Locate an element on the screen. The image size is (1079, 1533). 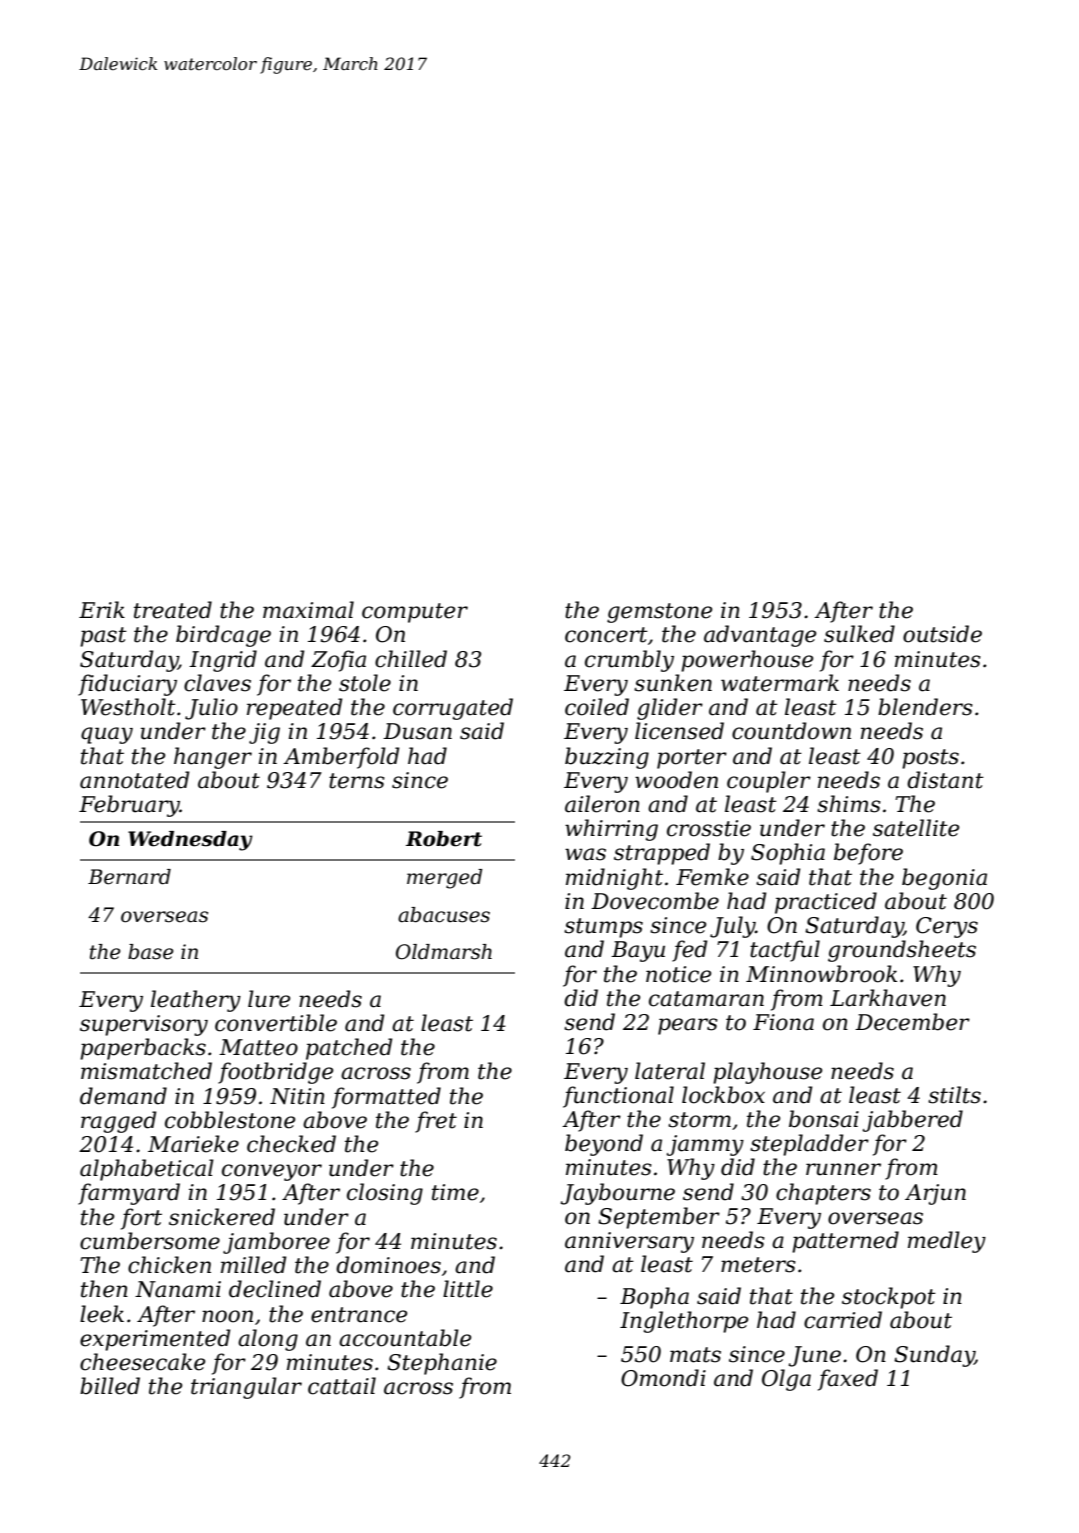
Bernard is located at coordinates (129, 877).
